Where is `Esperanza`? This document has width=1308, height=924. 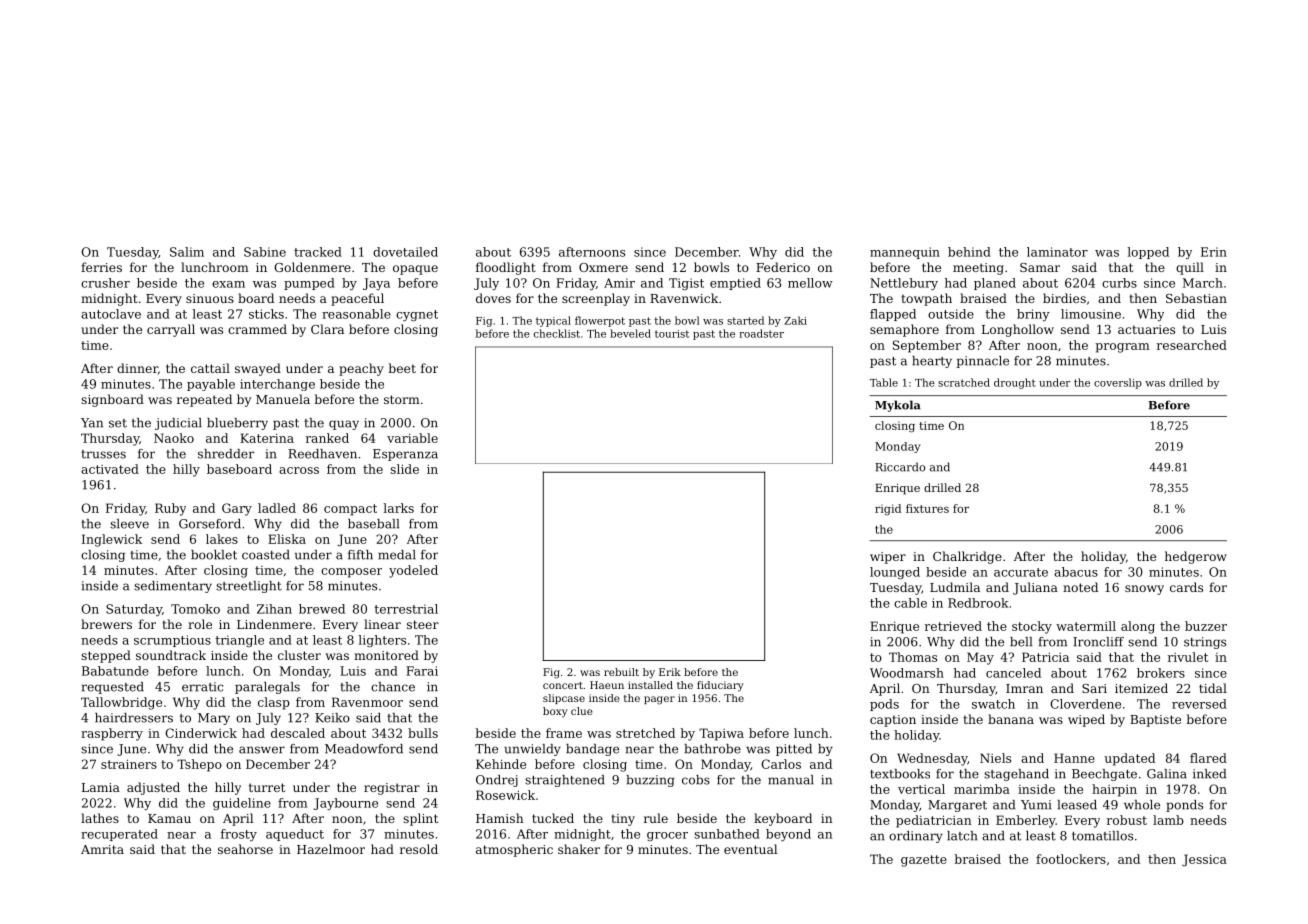 Esperanza is located at coordinates (405, 455).
